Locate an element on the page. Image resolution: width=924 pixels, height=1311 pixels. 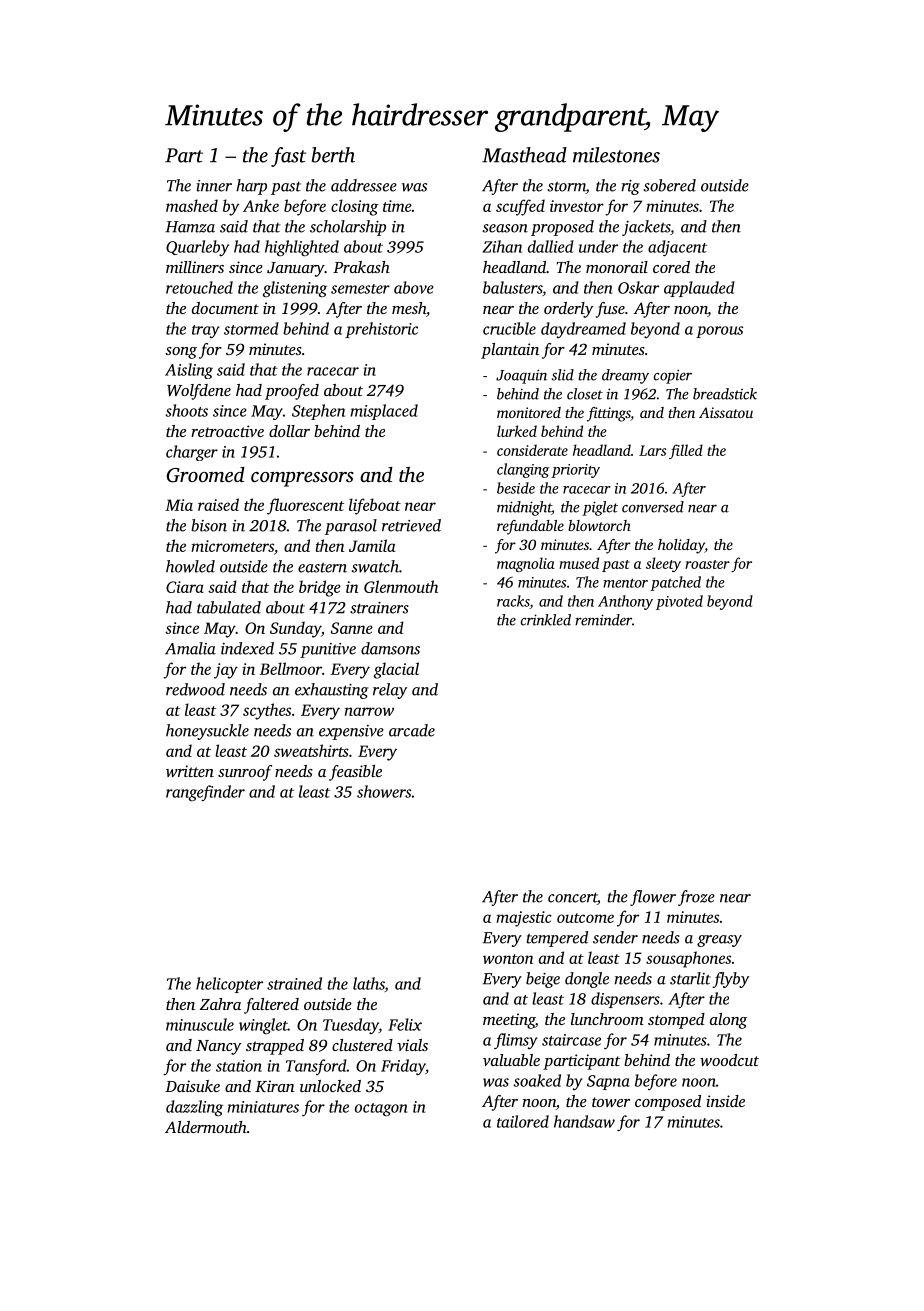
bridge is located at coordinates (320, 588).
